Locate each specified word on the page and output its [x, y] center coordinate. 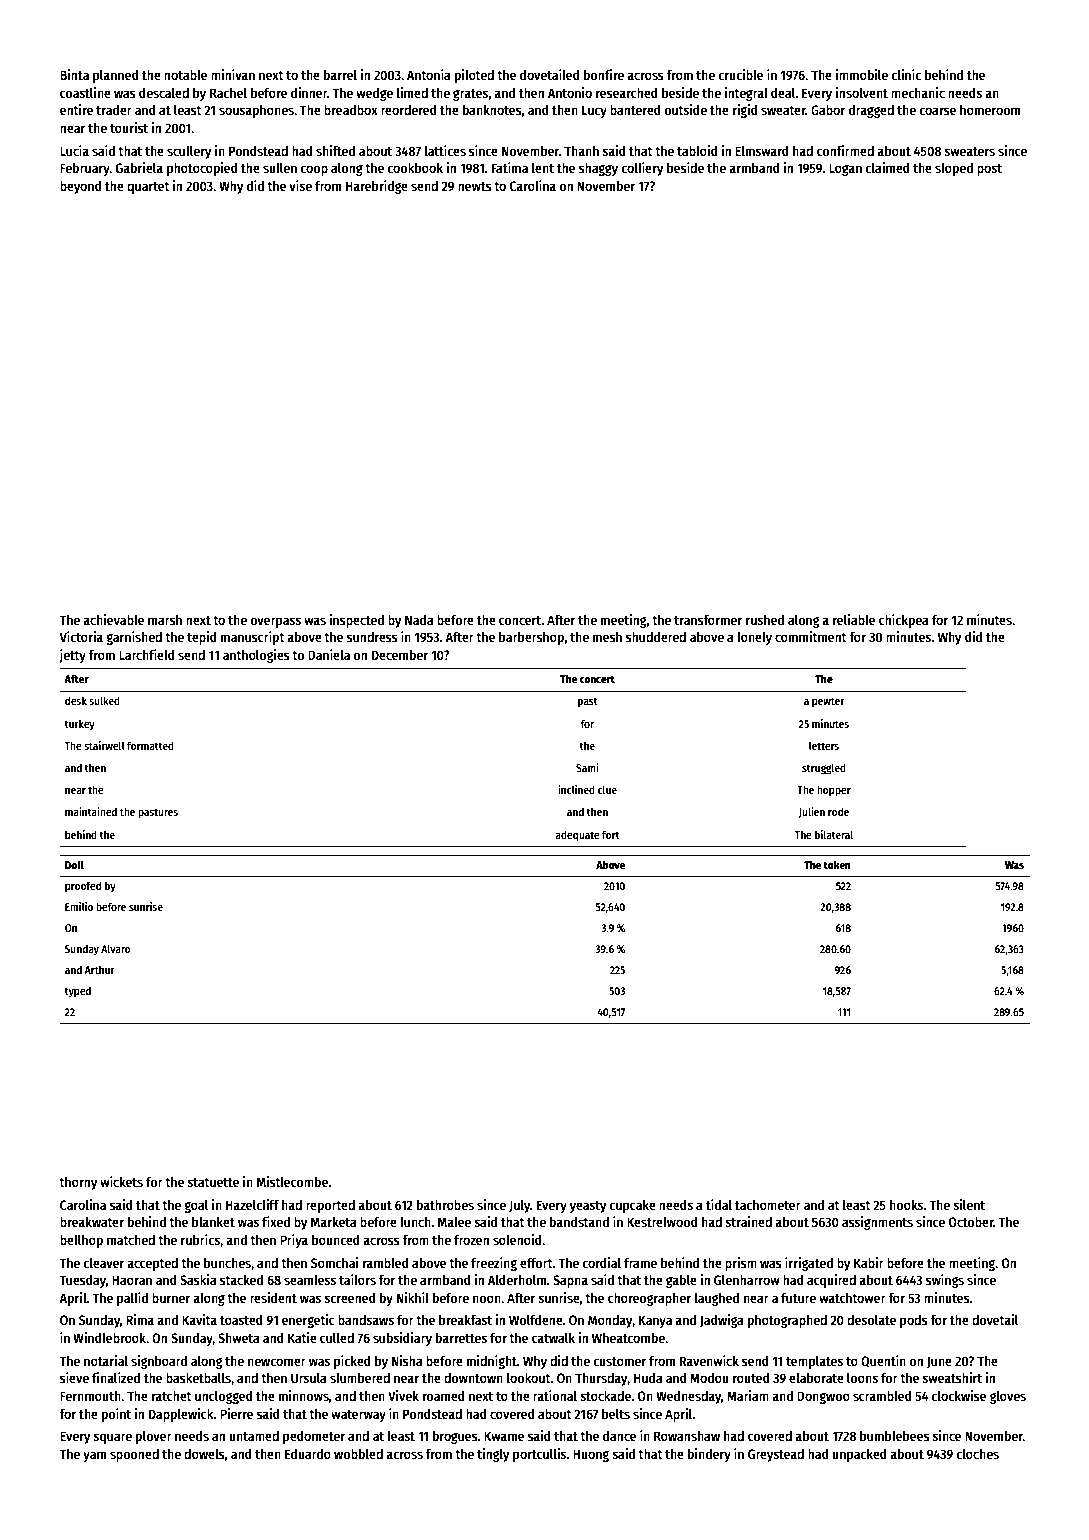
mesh [607, 636]
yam [94, 1456]
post [989, 170]
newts [475, 186]
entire [76, 109]
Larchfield [147, 654]
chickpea [904, 621]
